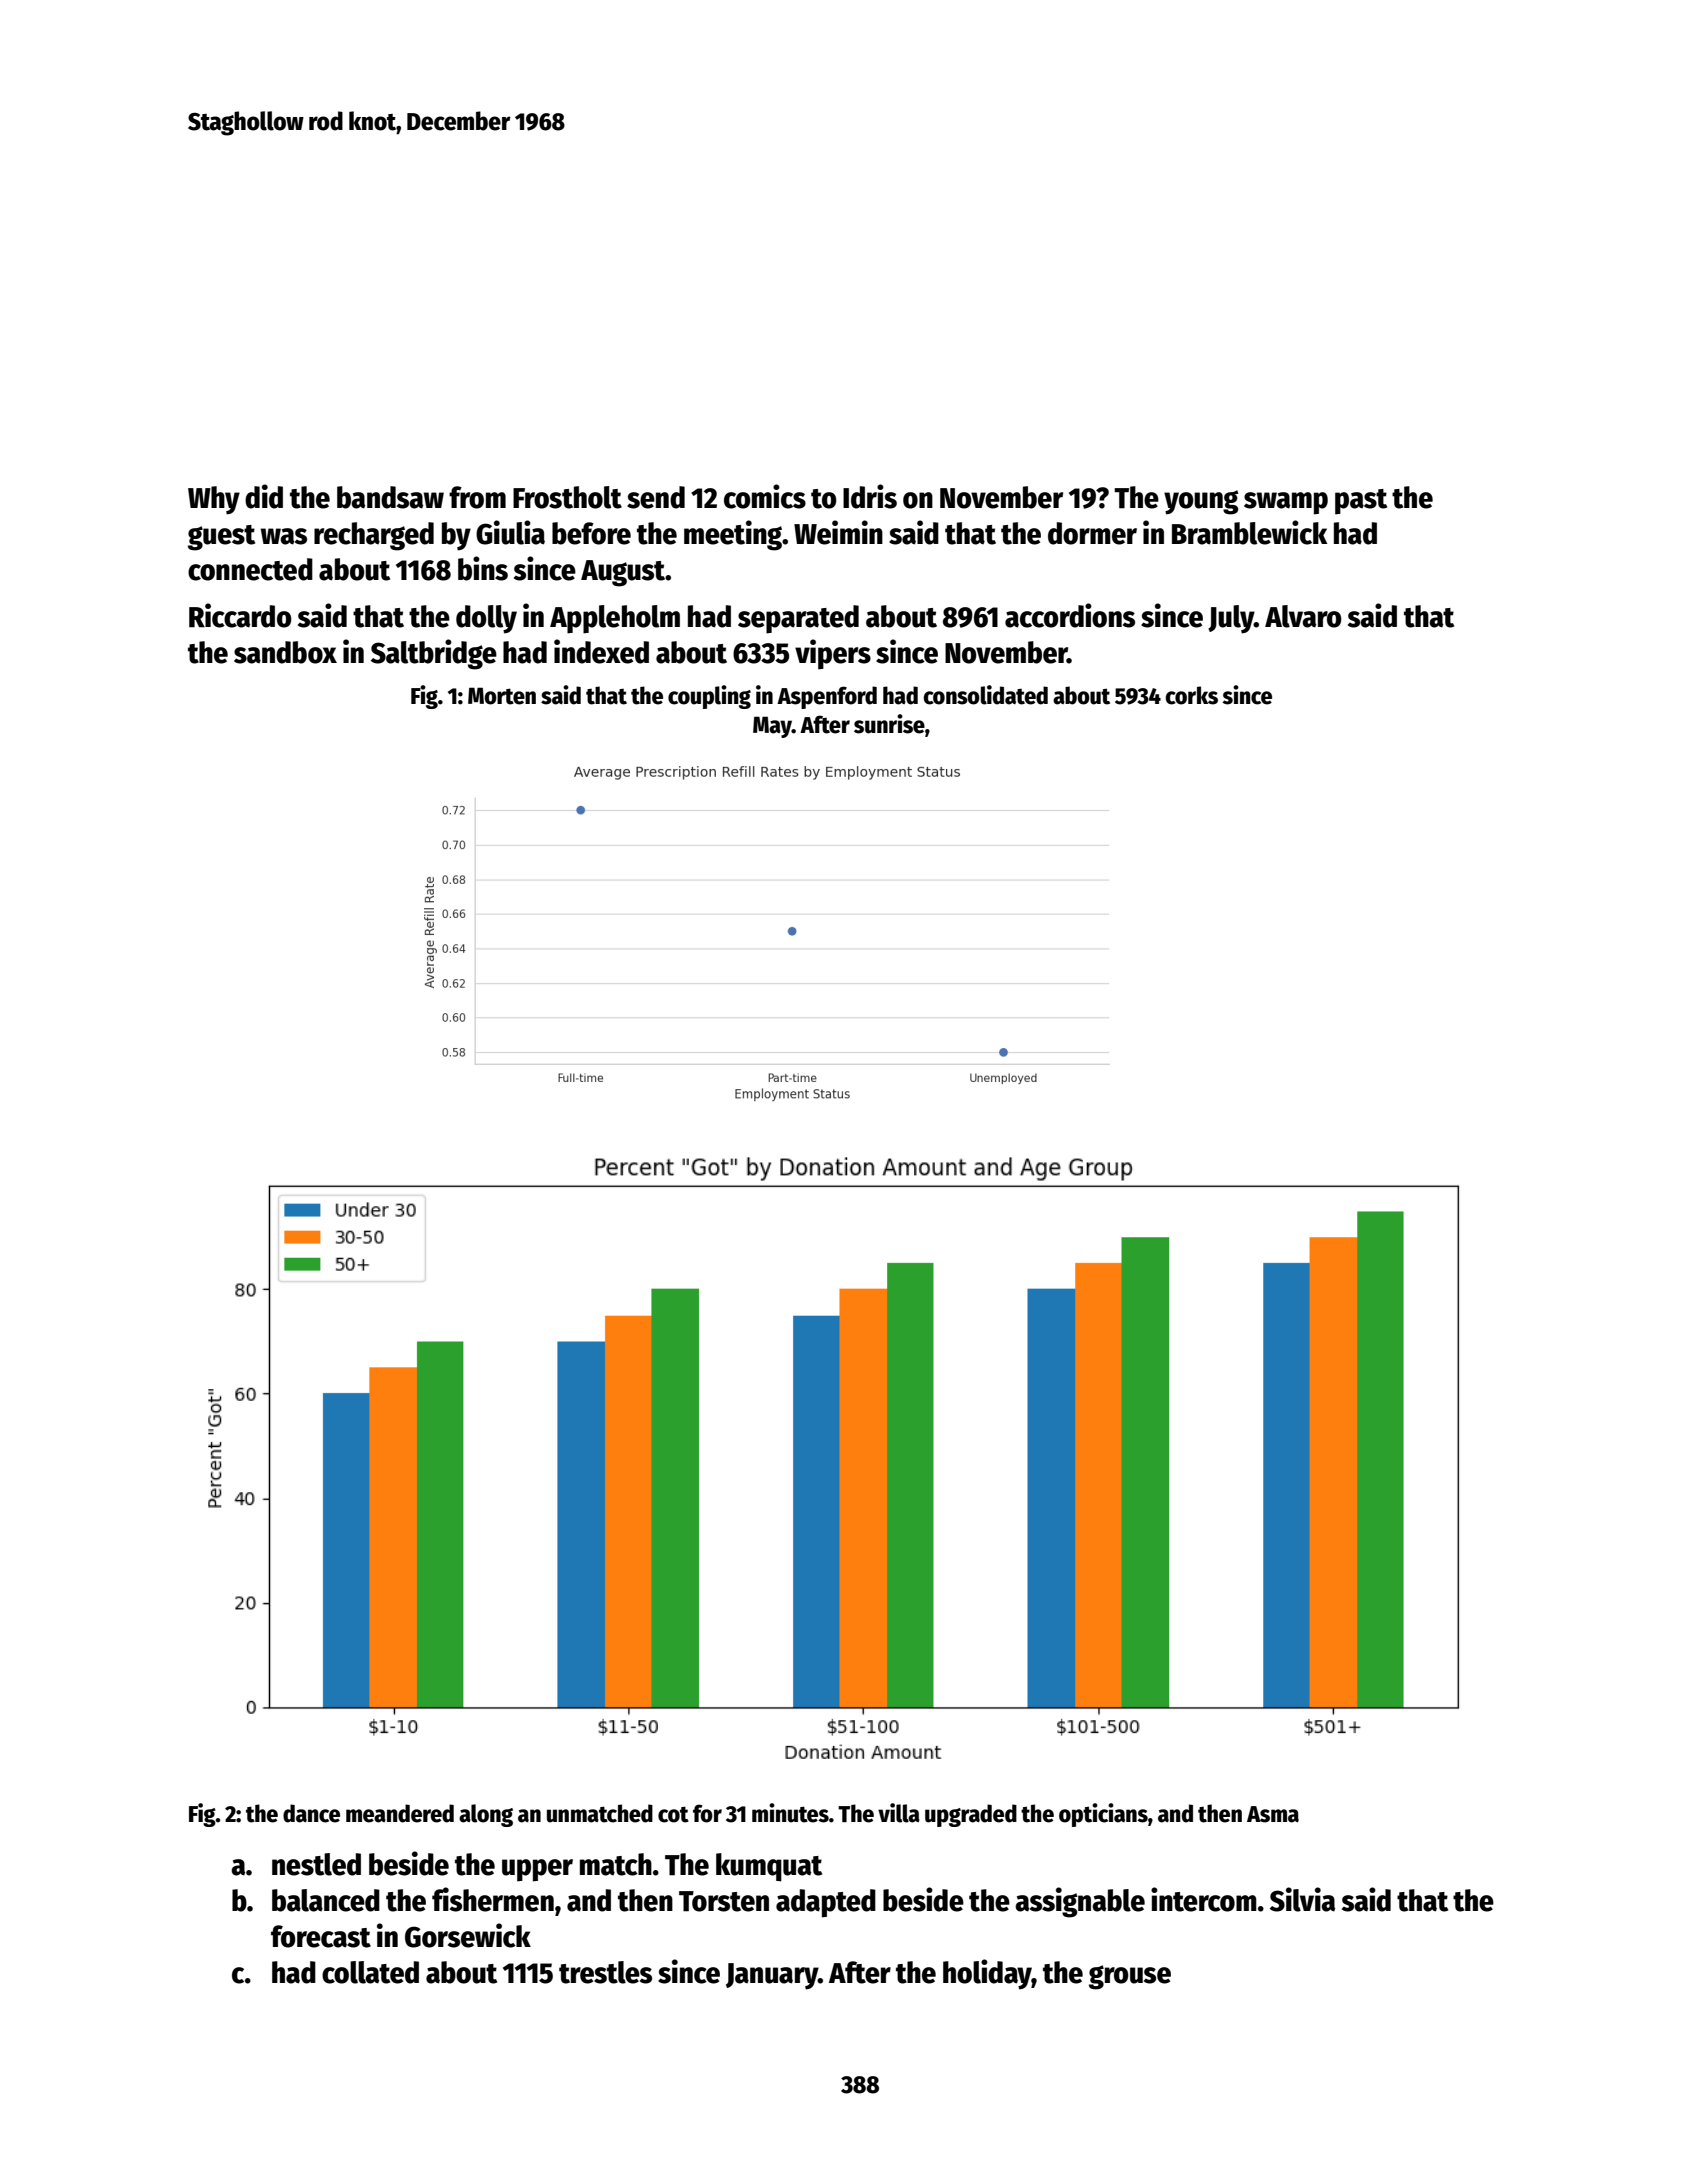 This document has width=1683, height=2178. Describe the element at coordinates (790, 1813) in the document. I see `minutes` at that location.
